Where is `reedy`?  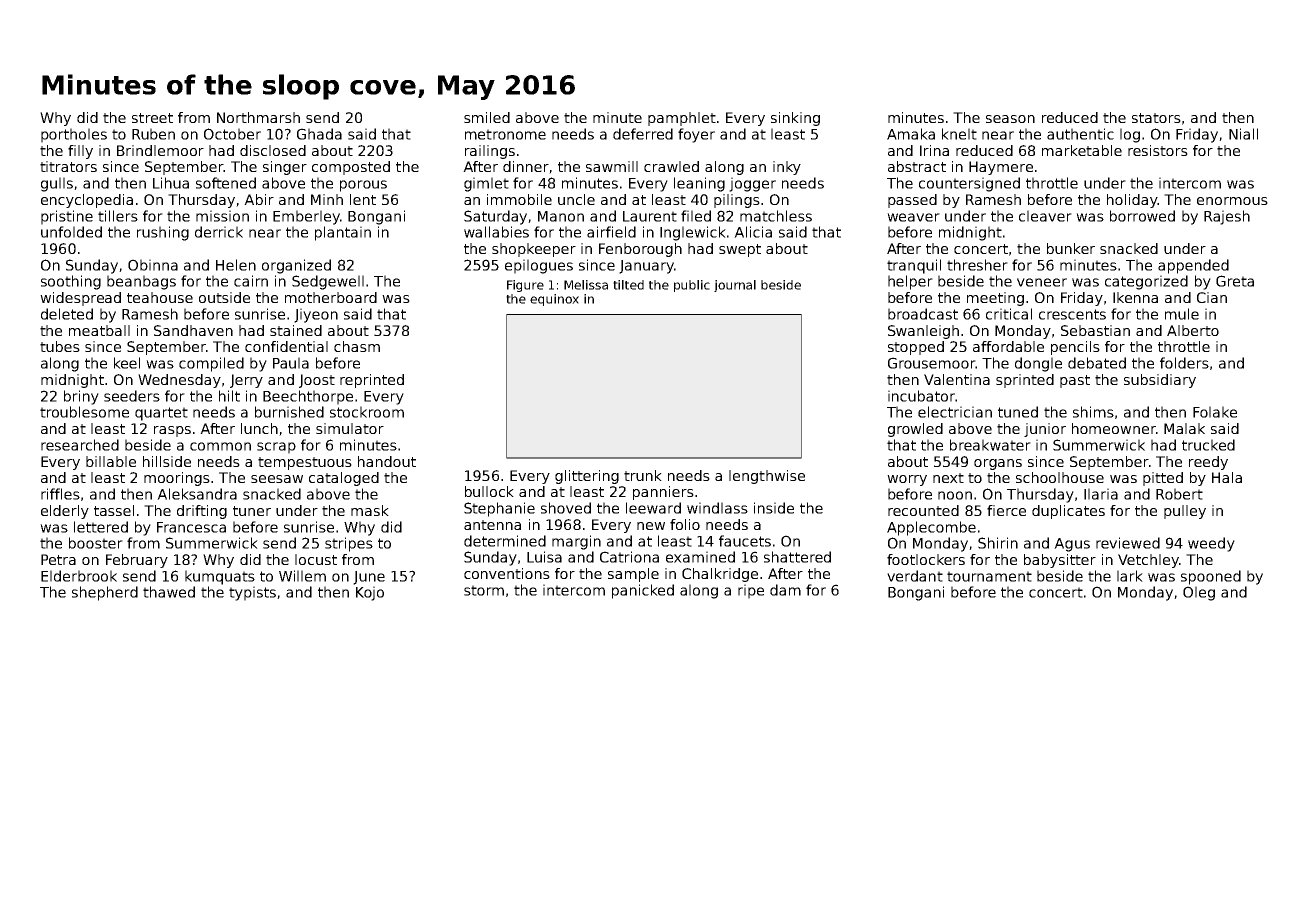
reedy is located at coordinates (1208, 463).
